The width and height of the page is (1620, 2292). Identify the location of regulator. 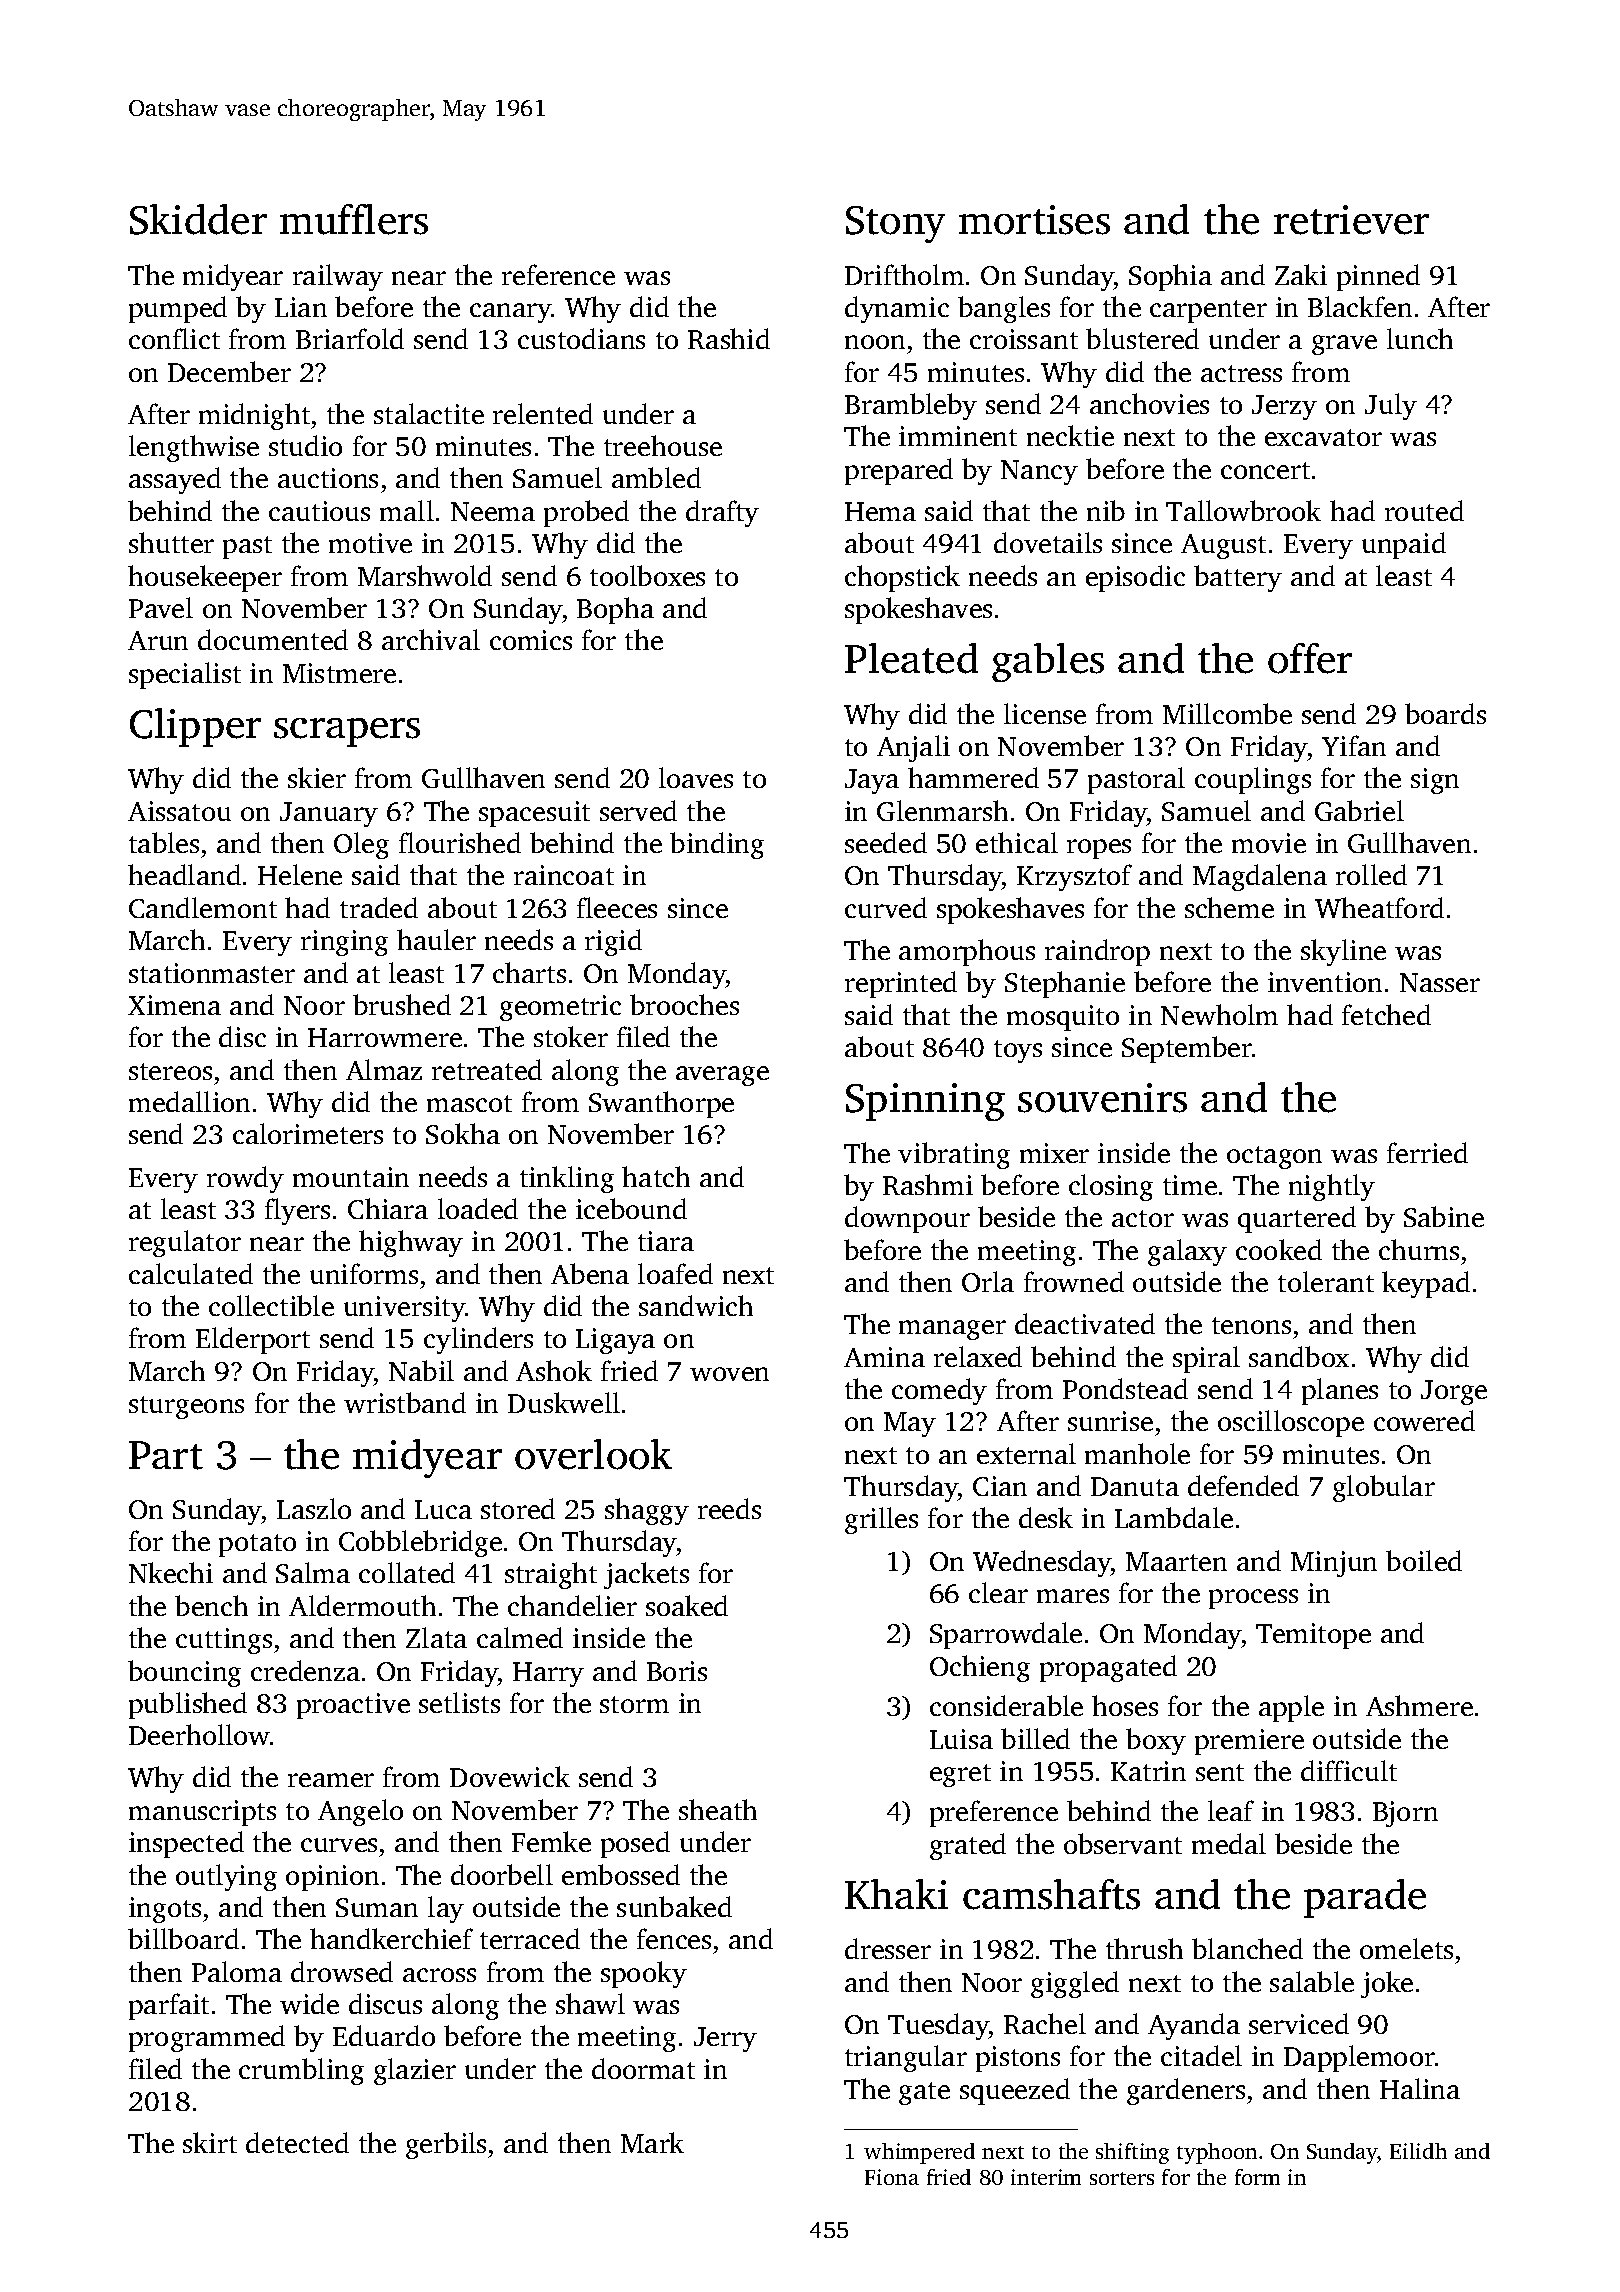
(185, 1243).
